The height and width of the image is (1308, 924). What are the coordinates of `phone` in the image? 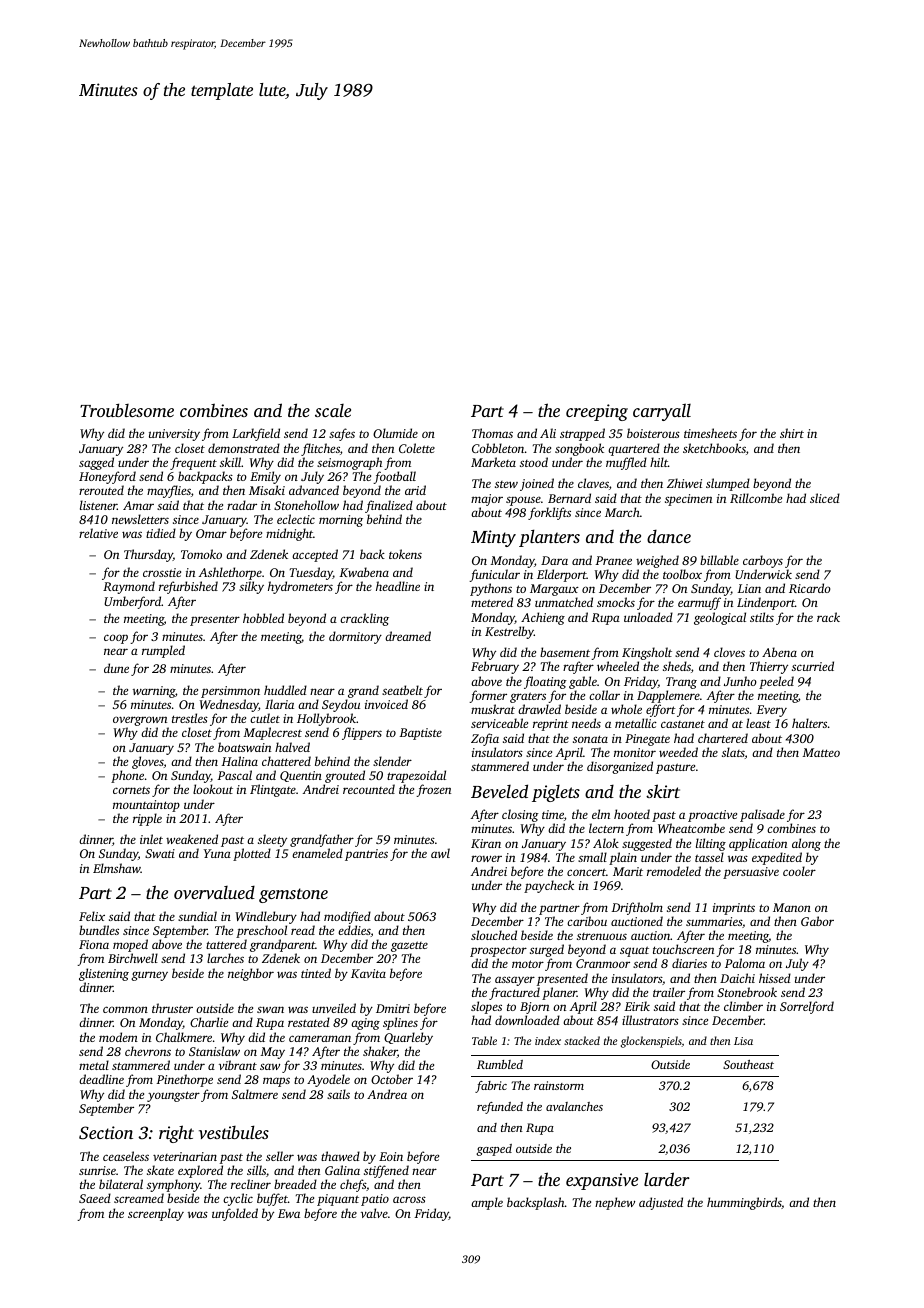 It's located at (127, 776).
